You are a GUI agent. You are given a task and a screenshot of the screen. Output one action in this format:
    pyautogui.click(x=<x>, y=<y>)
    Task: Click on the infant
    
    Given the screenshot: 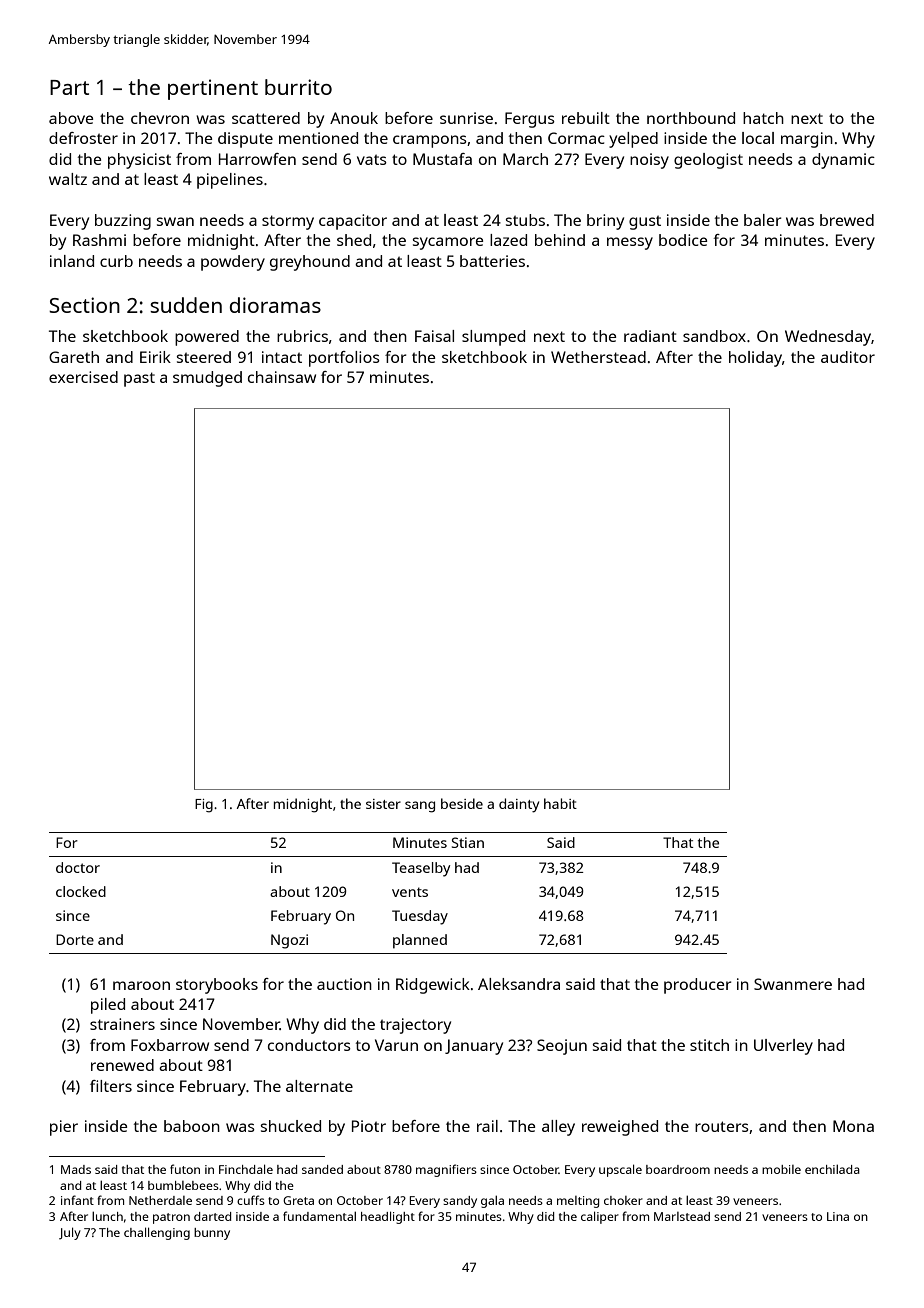 What is the action you would take?
    pyautogui.click(x=77, y=1200)
